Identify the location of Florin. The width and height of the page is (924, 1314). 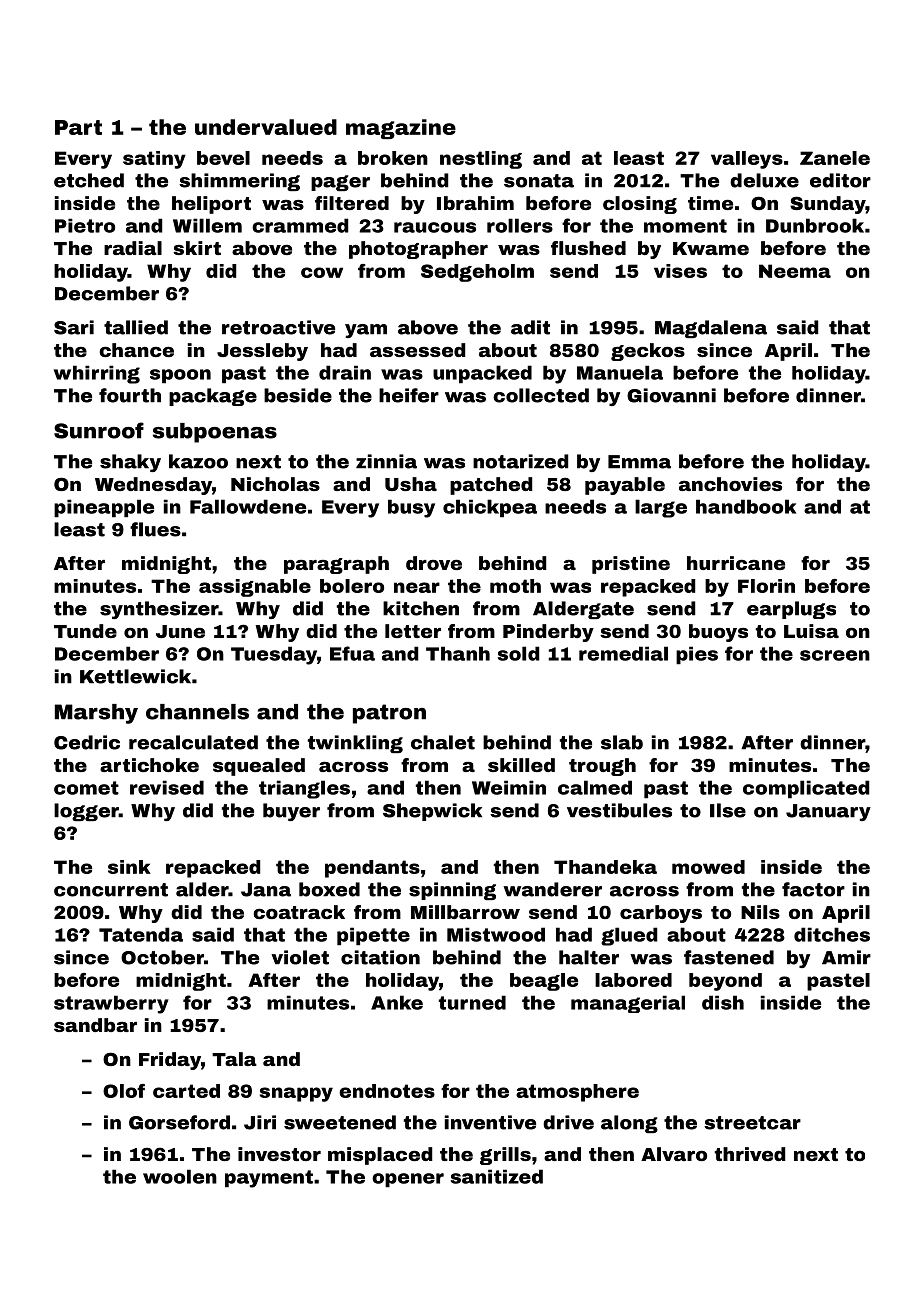
(766, 586).
